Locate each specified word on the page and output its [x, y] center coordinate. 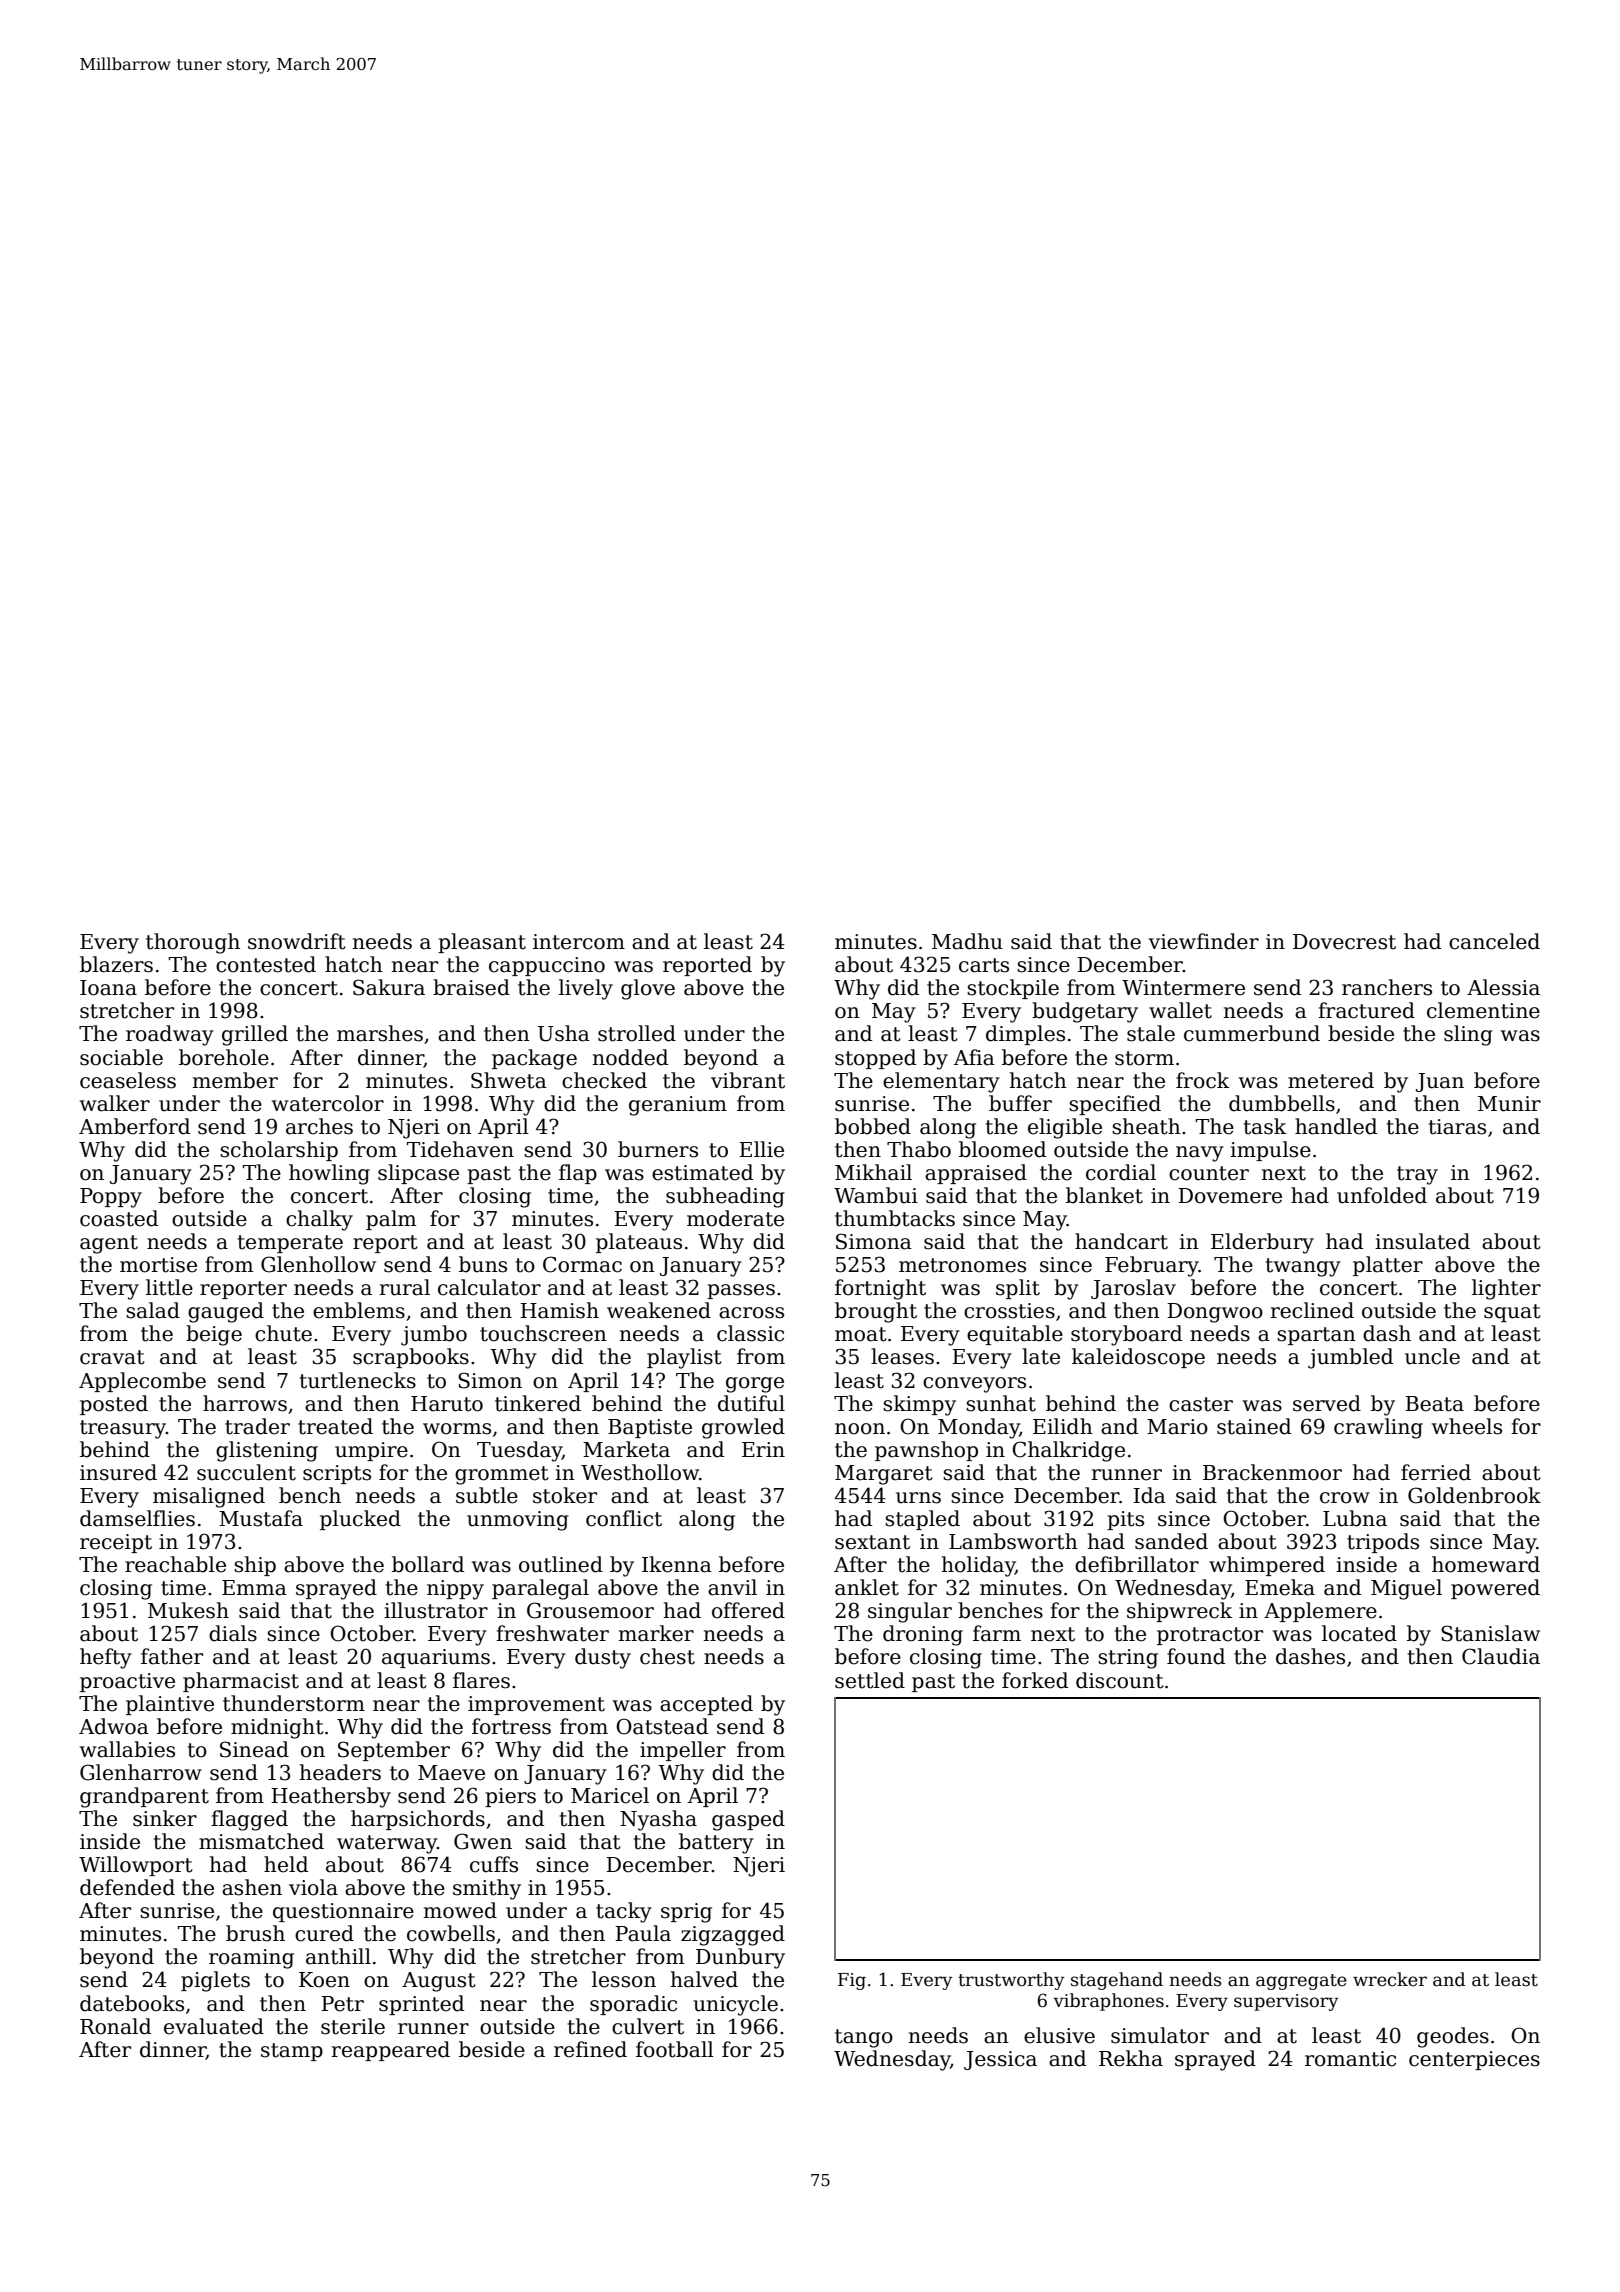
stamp [292, 2052]
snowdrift [297, 941]
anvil [732, 1587]
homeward [1486, 1564]
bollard [428, 1564]
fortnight [880, 1289]
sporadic [633, 2005]
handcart [1121, 1241]
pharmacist [241, 1682]
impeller [683, 1751]
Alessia [1503, 987]
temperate [290, 1244]
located [1359, 1633]
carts [984, 965]
